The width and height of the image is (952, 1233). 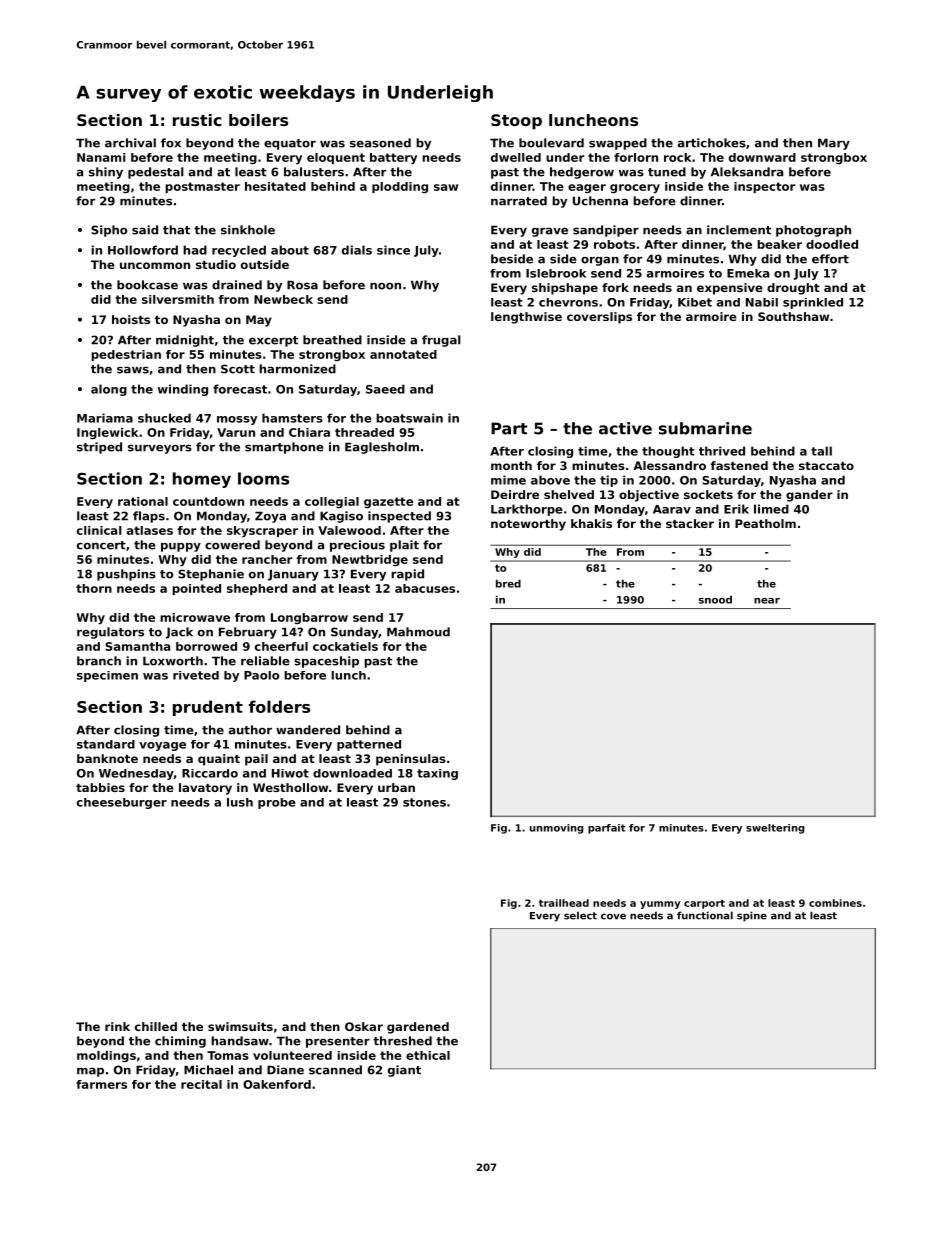 What do you see at coordinates (388, 502) in the image?
I see `gazette` at bounding box center [388, 502].
